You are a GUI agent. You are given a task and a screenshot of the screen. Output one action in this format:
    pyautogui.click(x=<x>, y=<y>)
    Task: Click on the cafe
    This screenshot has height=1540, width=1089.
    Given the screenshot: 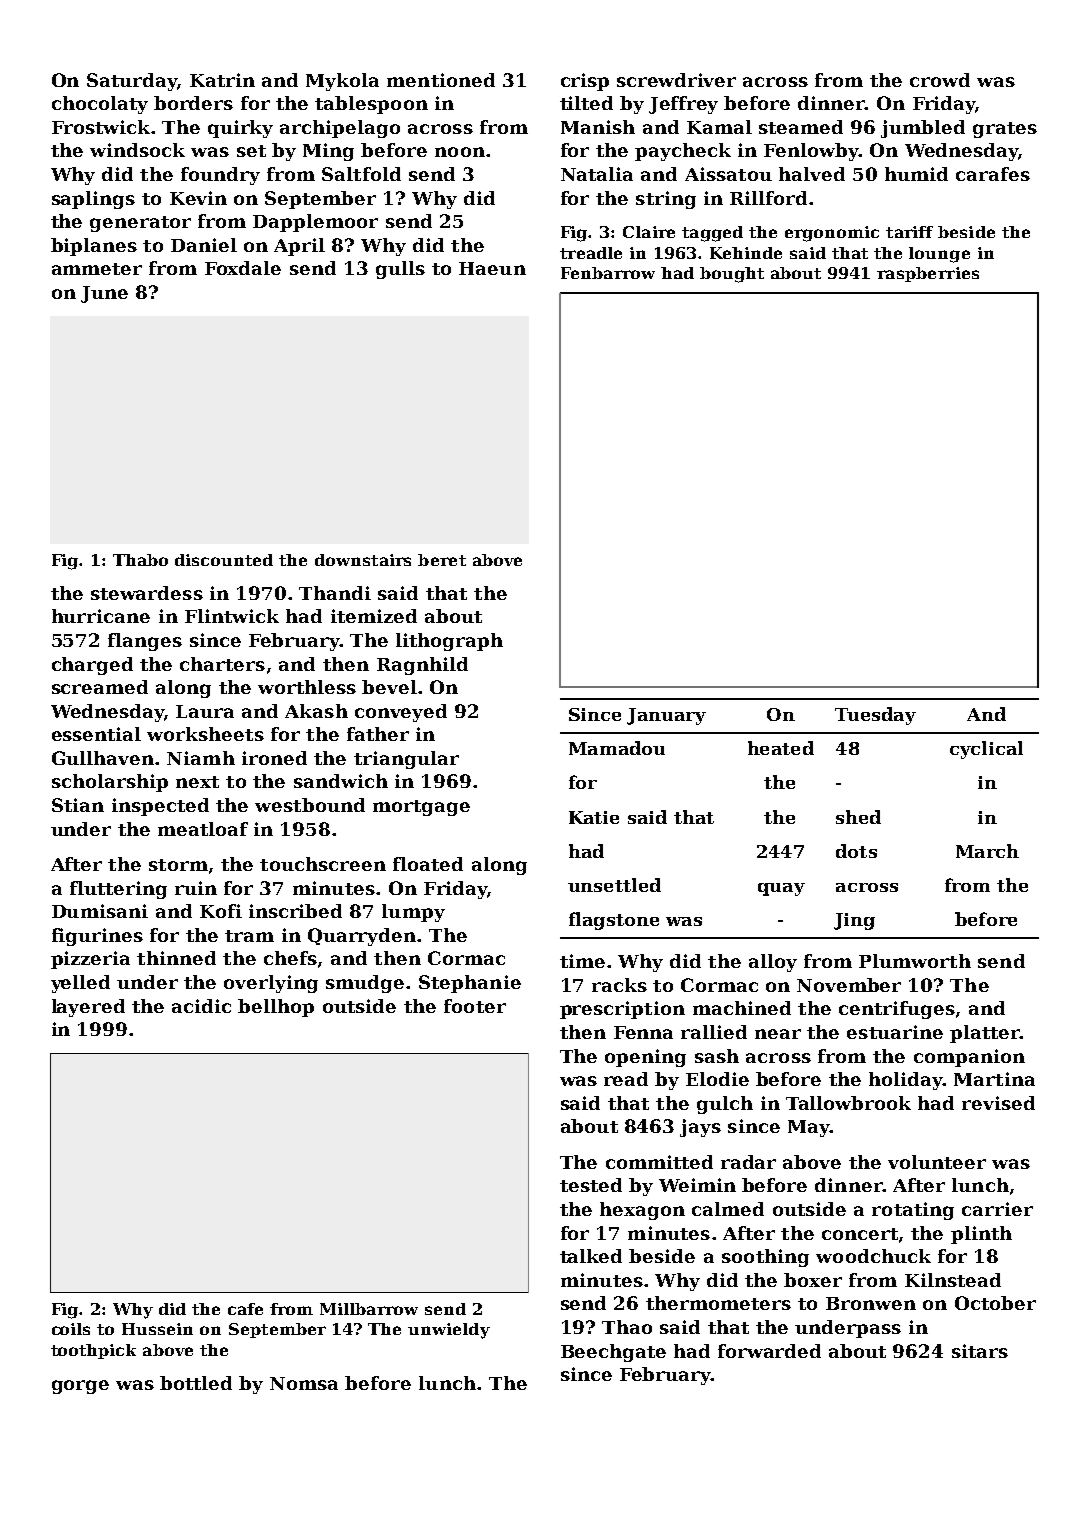 What is the action you would take?
    pyautogui.click(x=245, y=1309)
